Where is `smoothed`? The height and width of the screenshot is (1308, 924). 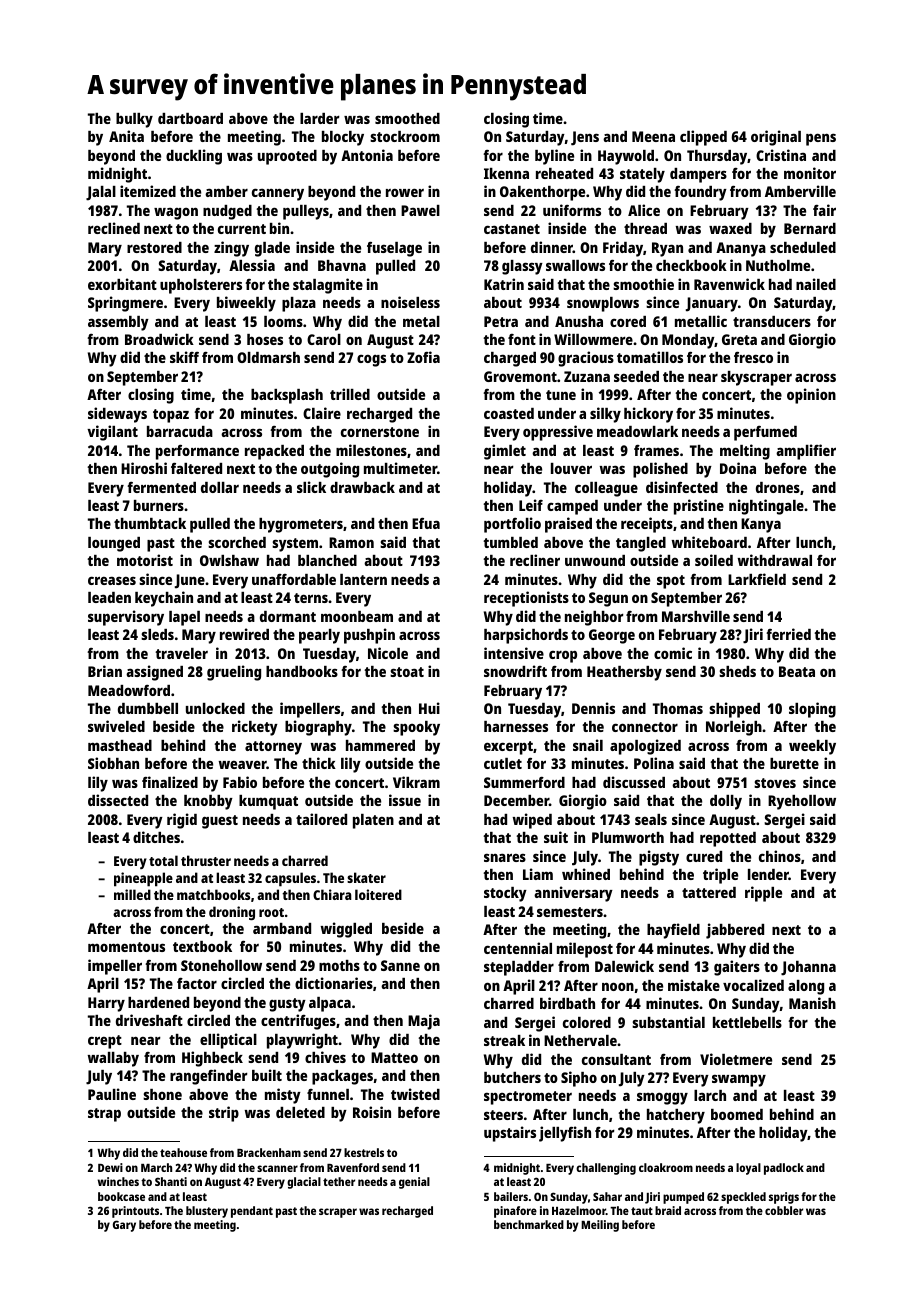
smoothed is located at coordinates (407, 118).
